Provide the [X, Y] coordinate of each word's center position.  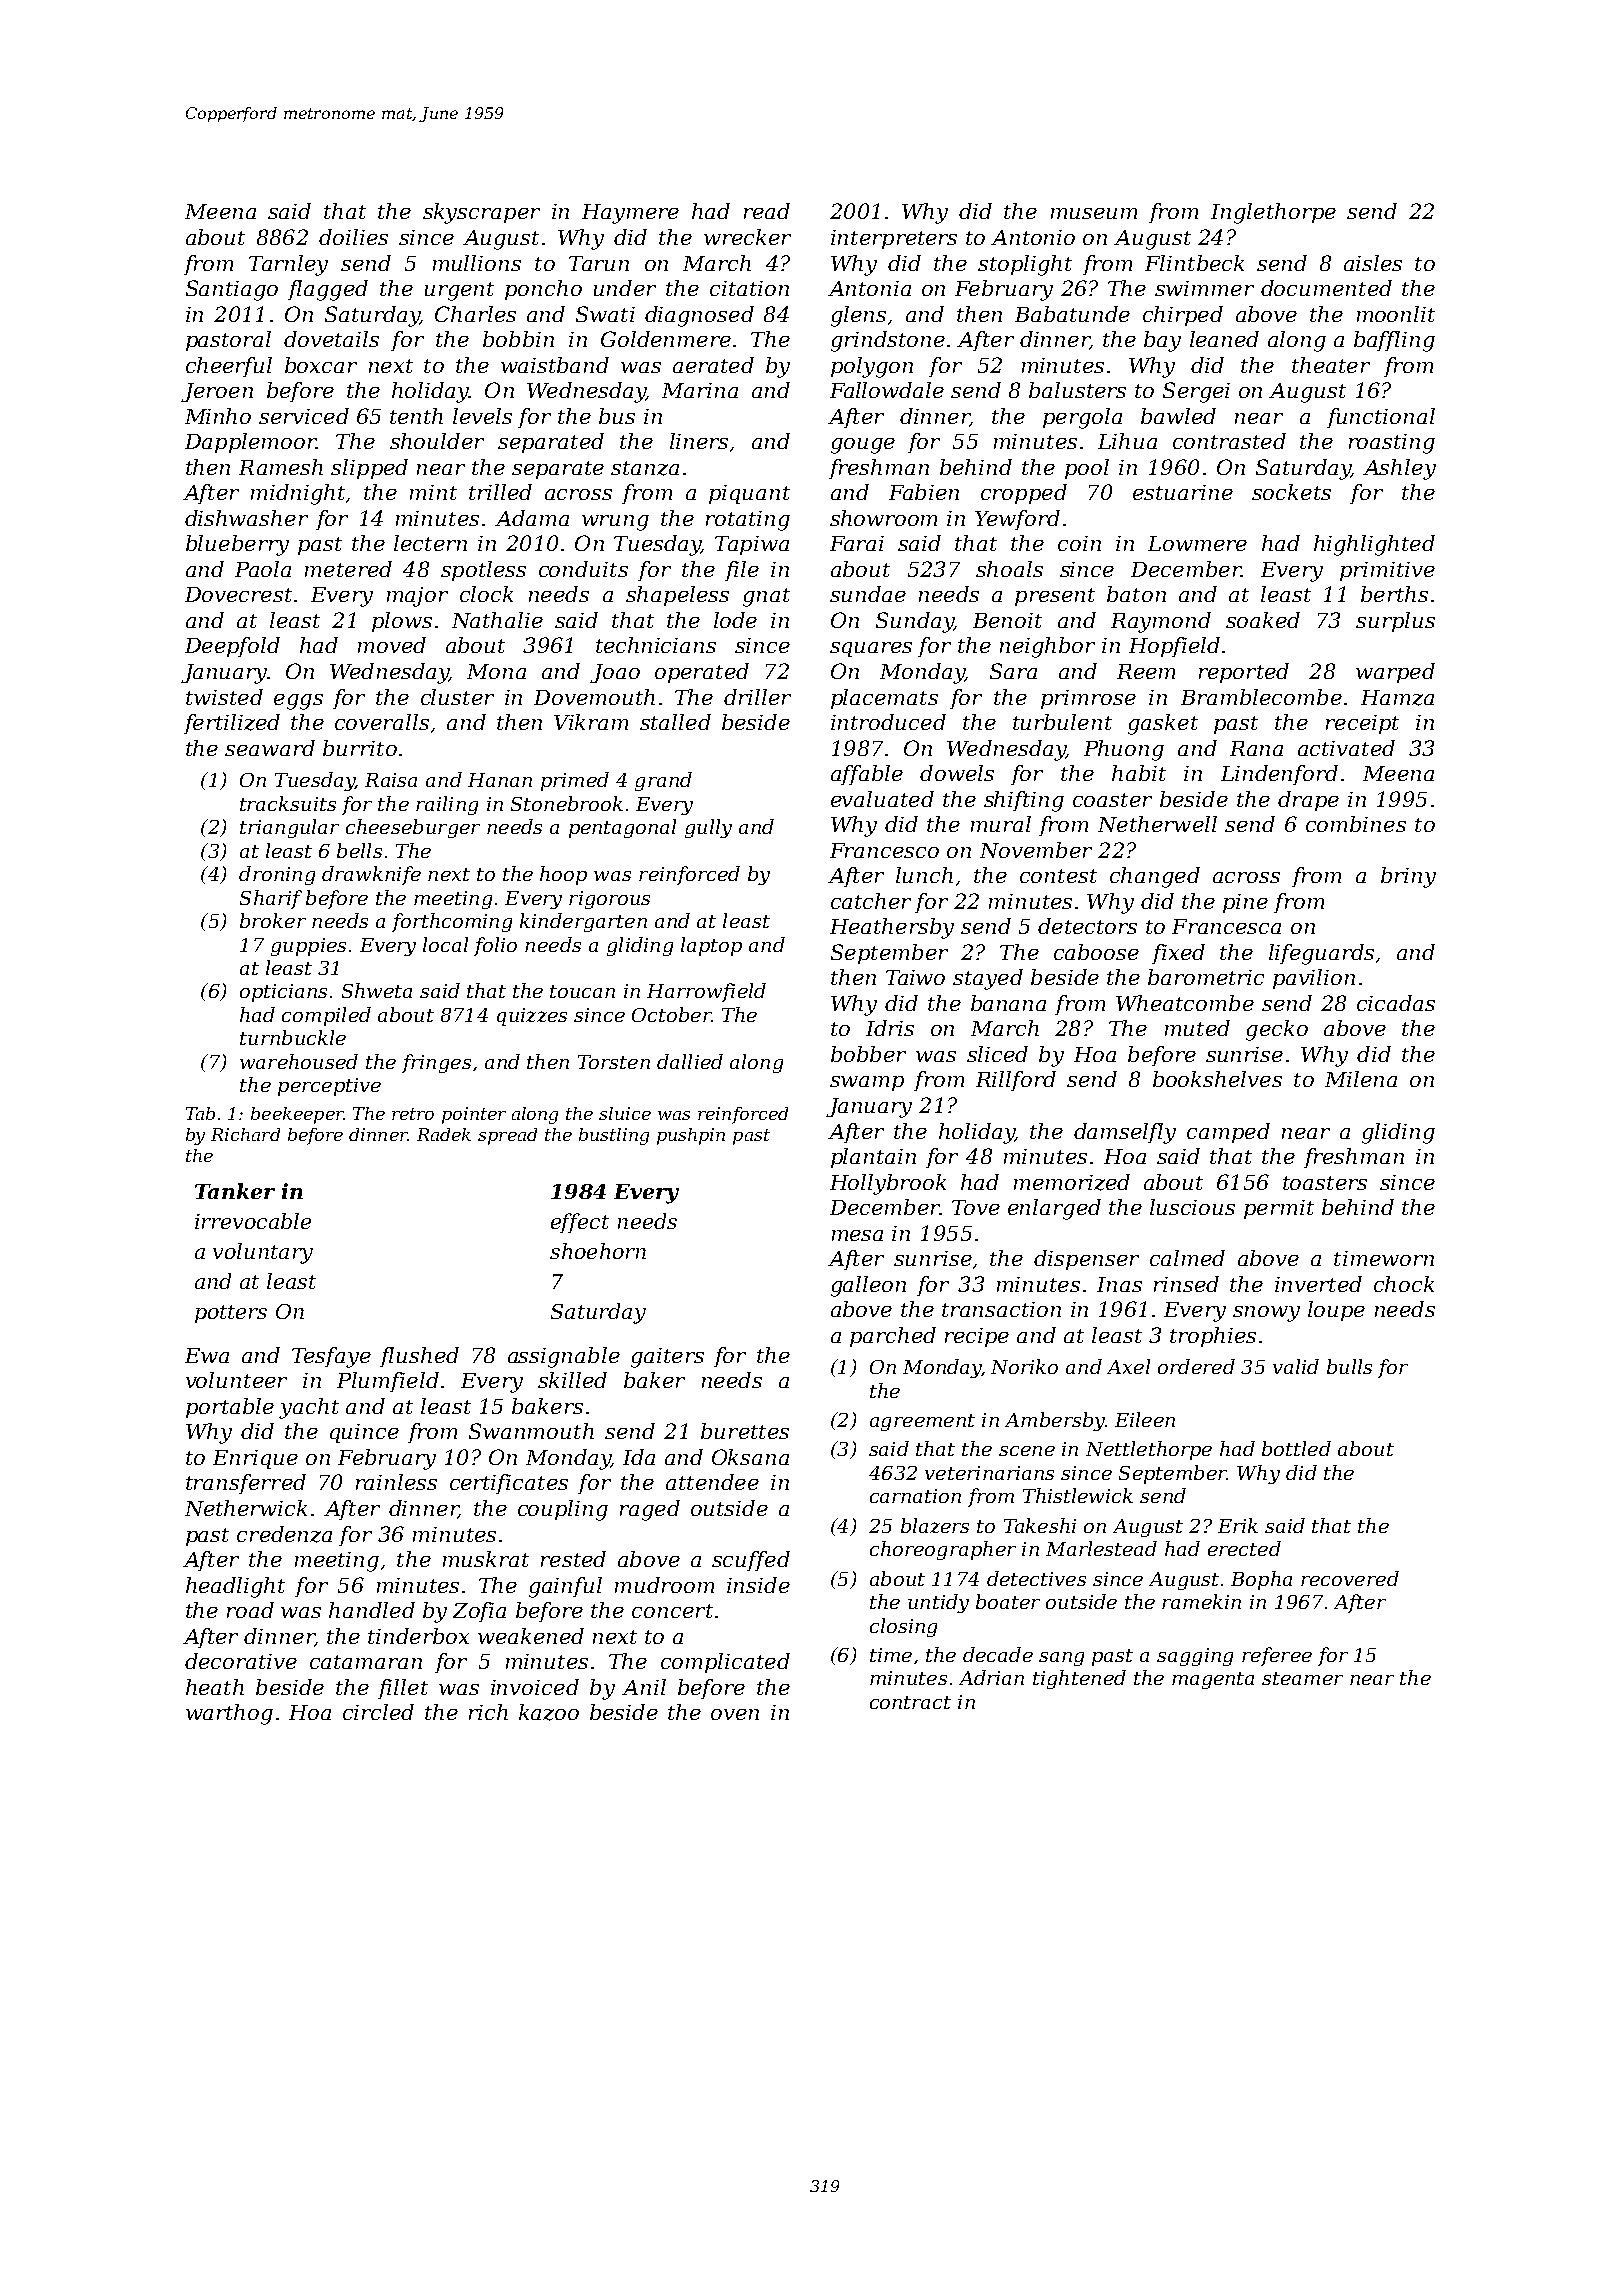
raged [650, 1510]
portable [230, 1408]
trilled [500, 492]
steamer [1302, 1678]
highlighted [1374, 545]
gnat [766, 597]
